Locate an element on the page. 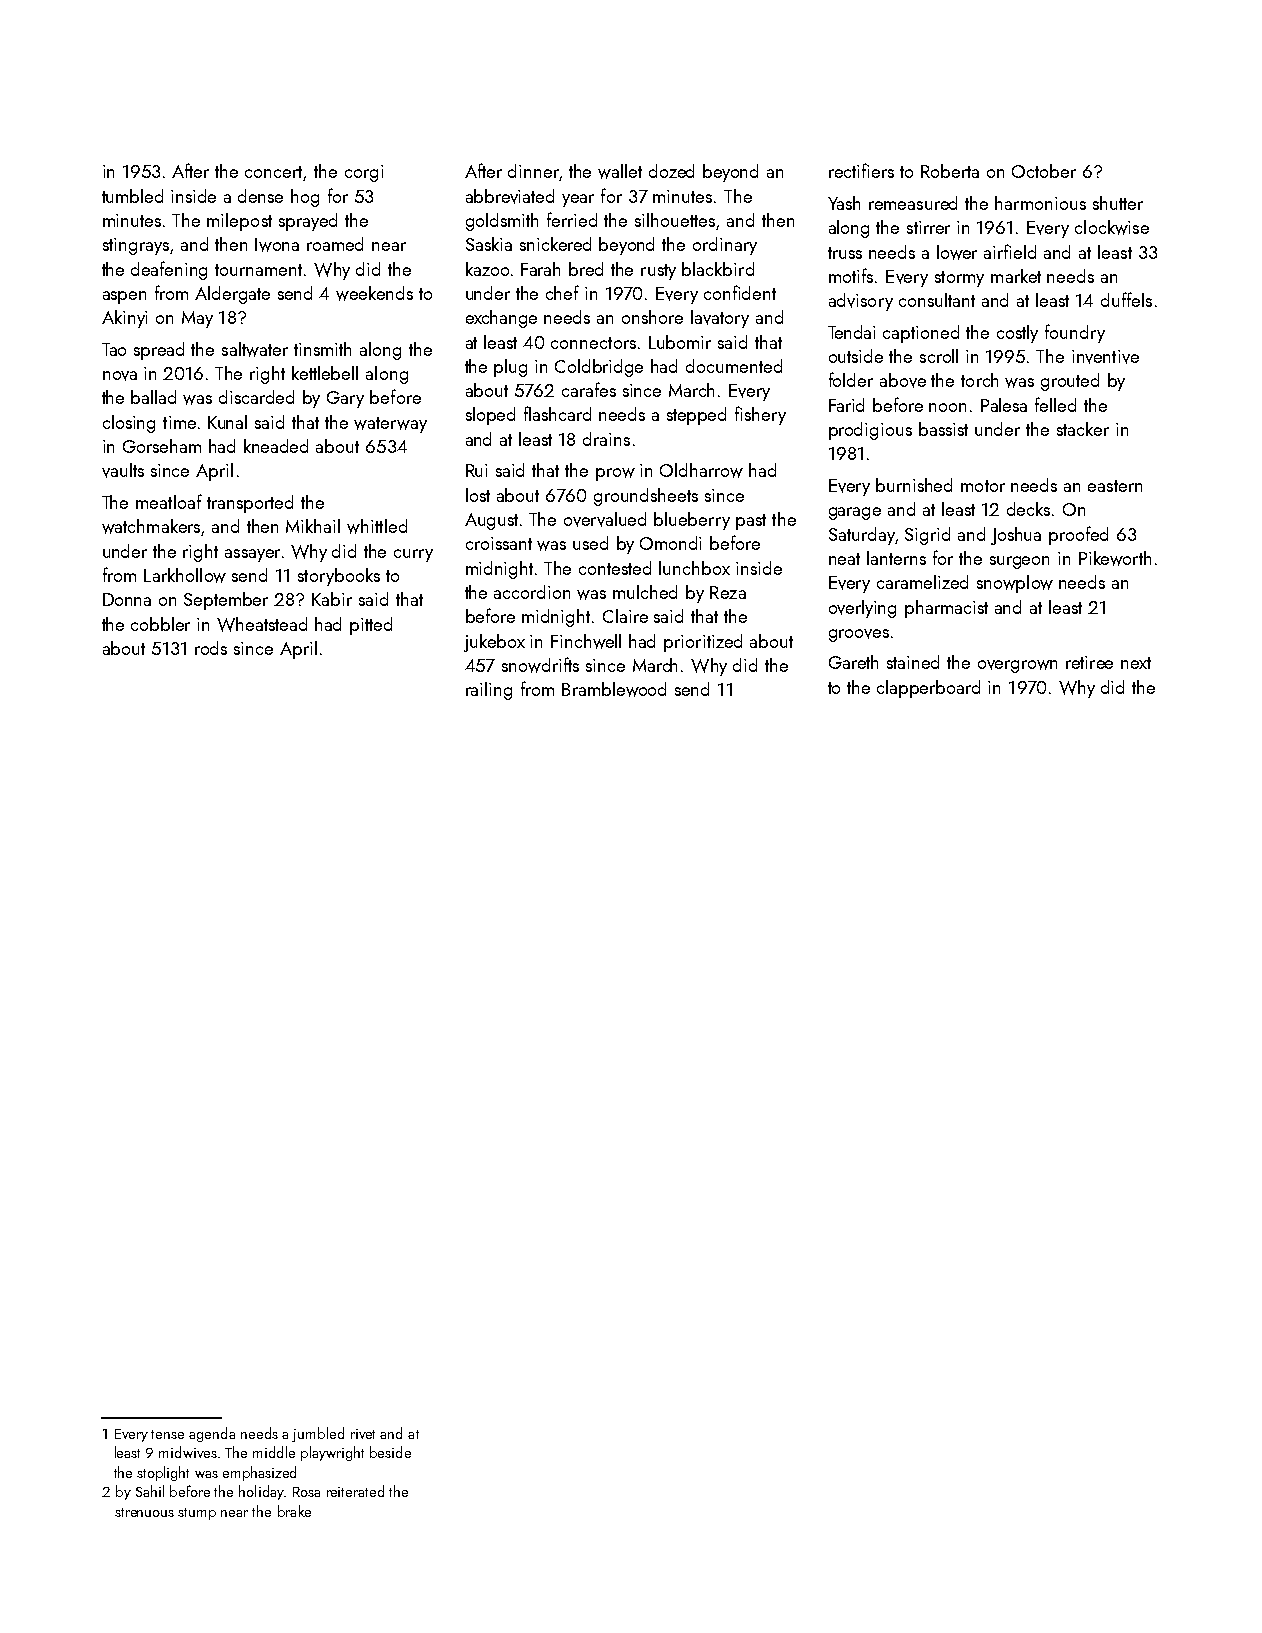 This page has width=1262, height=1633. snowdrifts is located at coordinates (540, 665).
